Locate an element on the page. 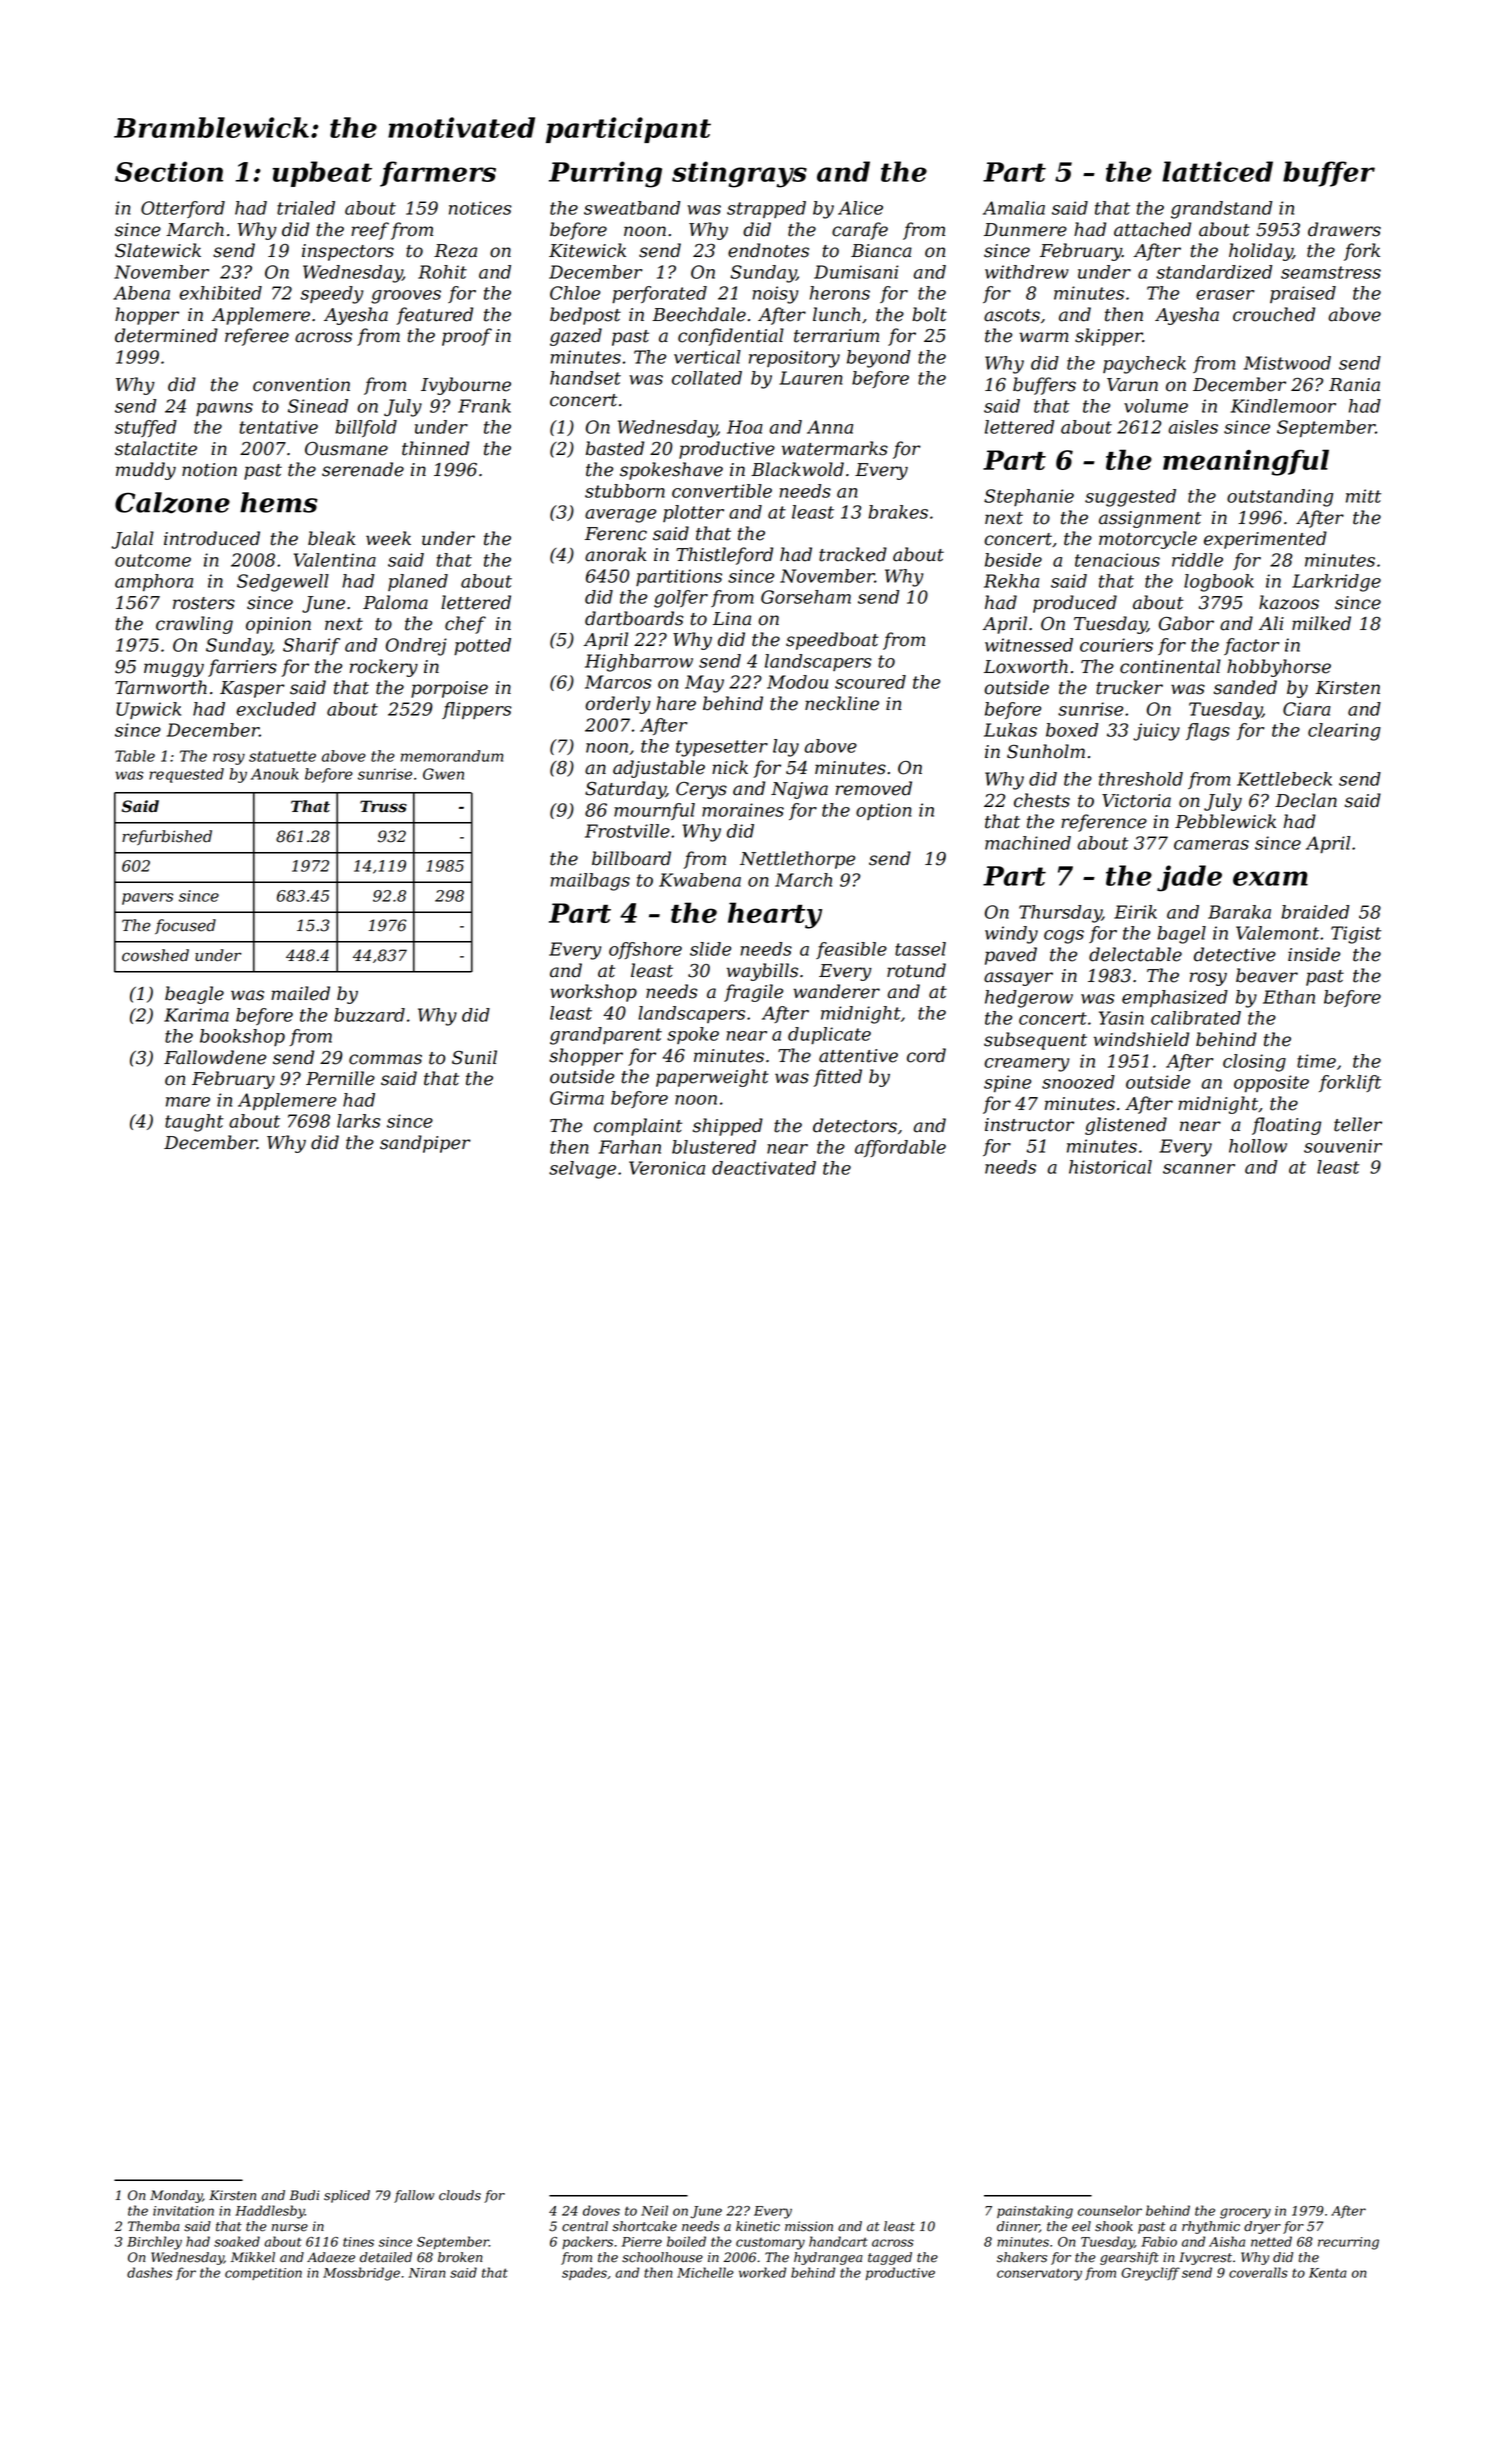 Image resolution: width=1496 pixels, height=2464 pixels. mission is located at coordinates (809, 2226).
